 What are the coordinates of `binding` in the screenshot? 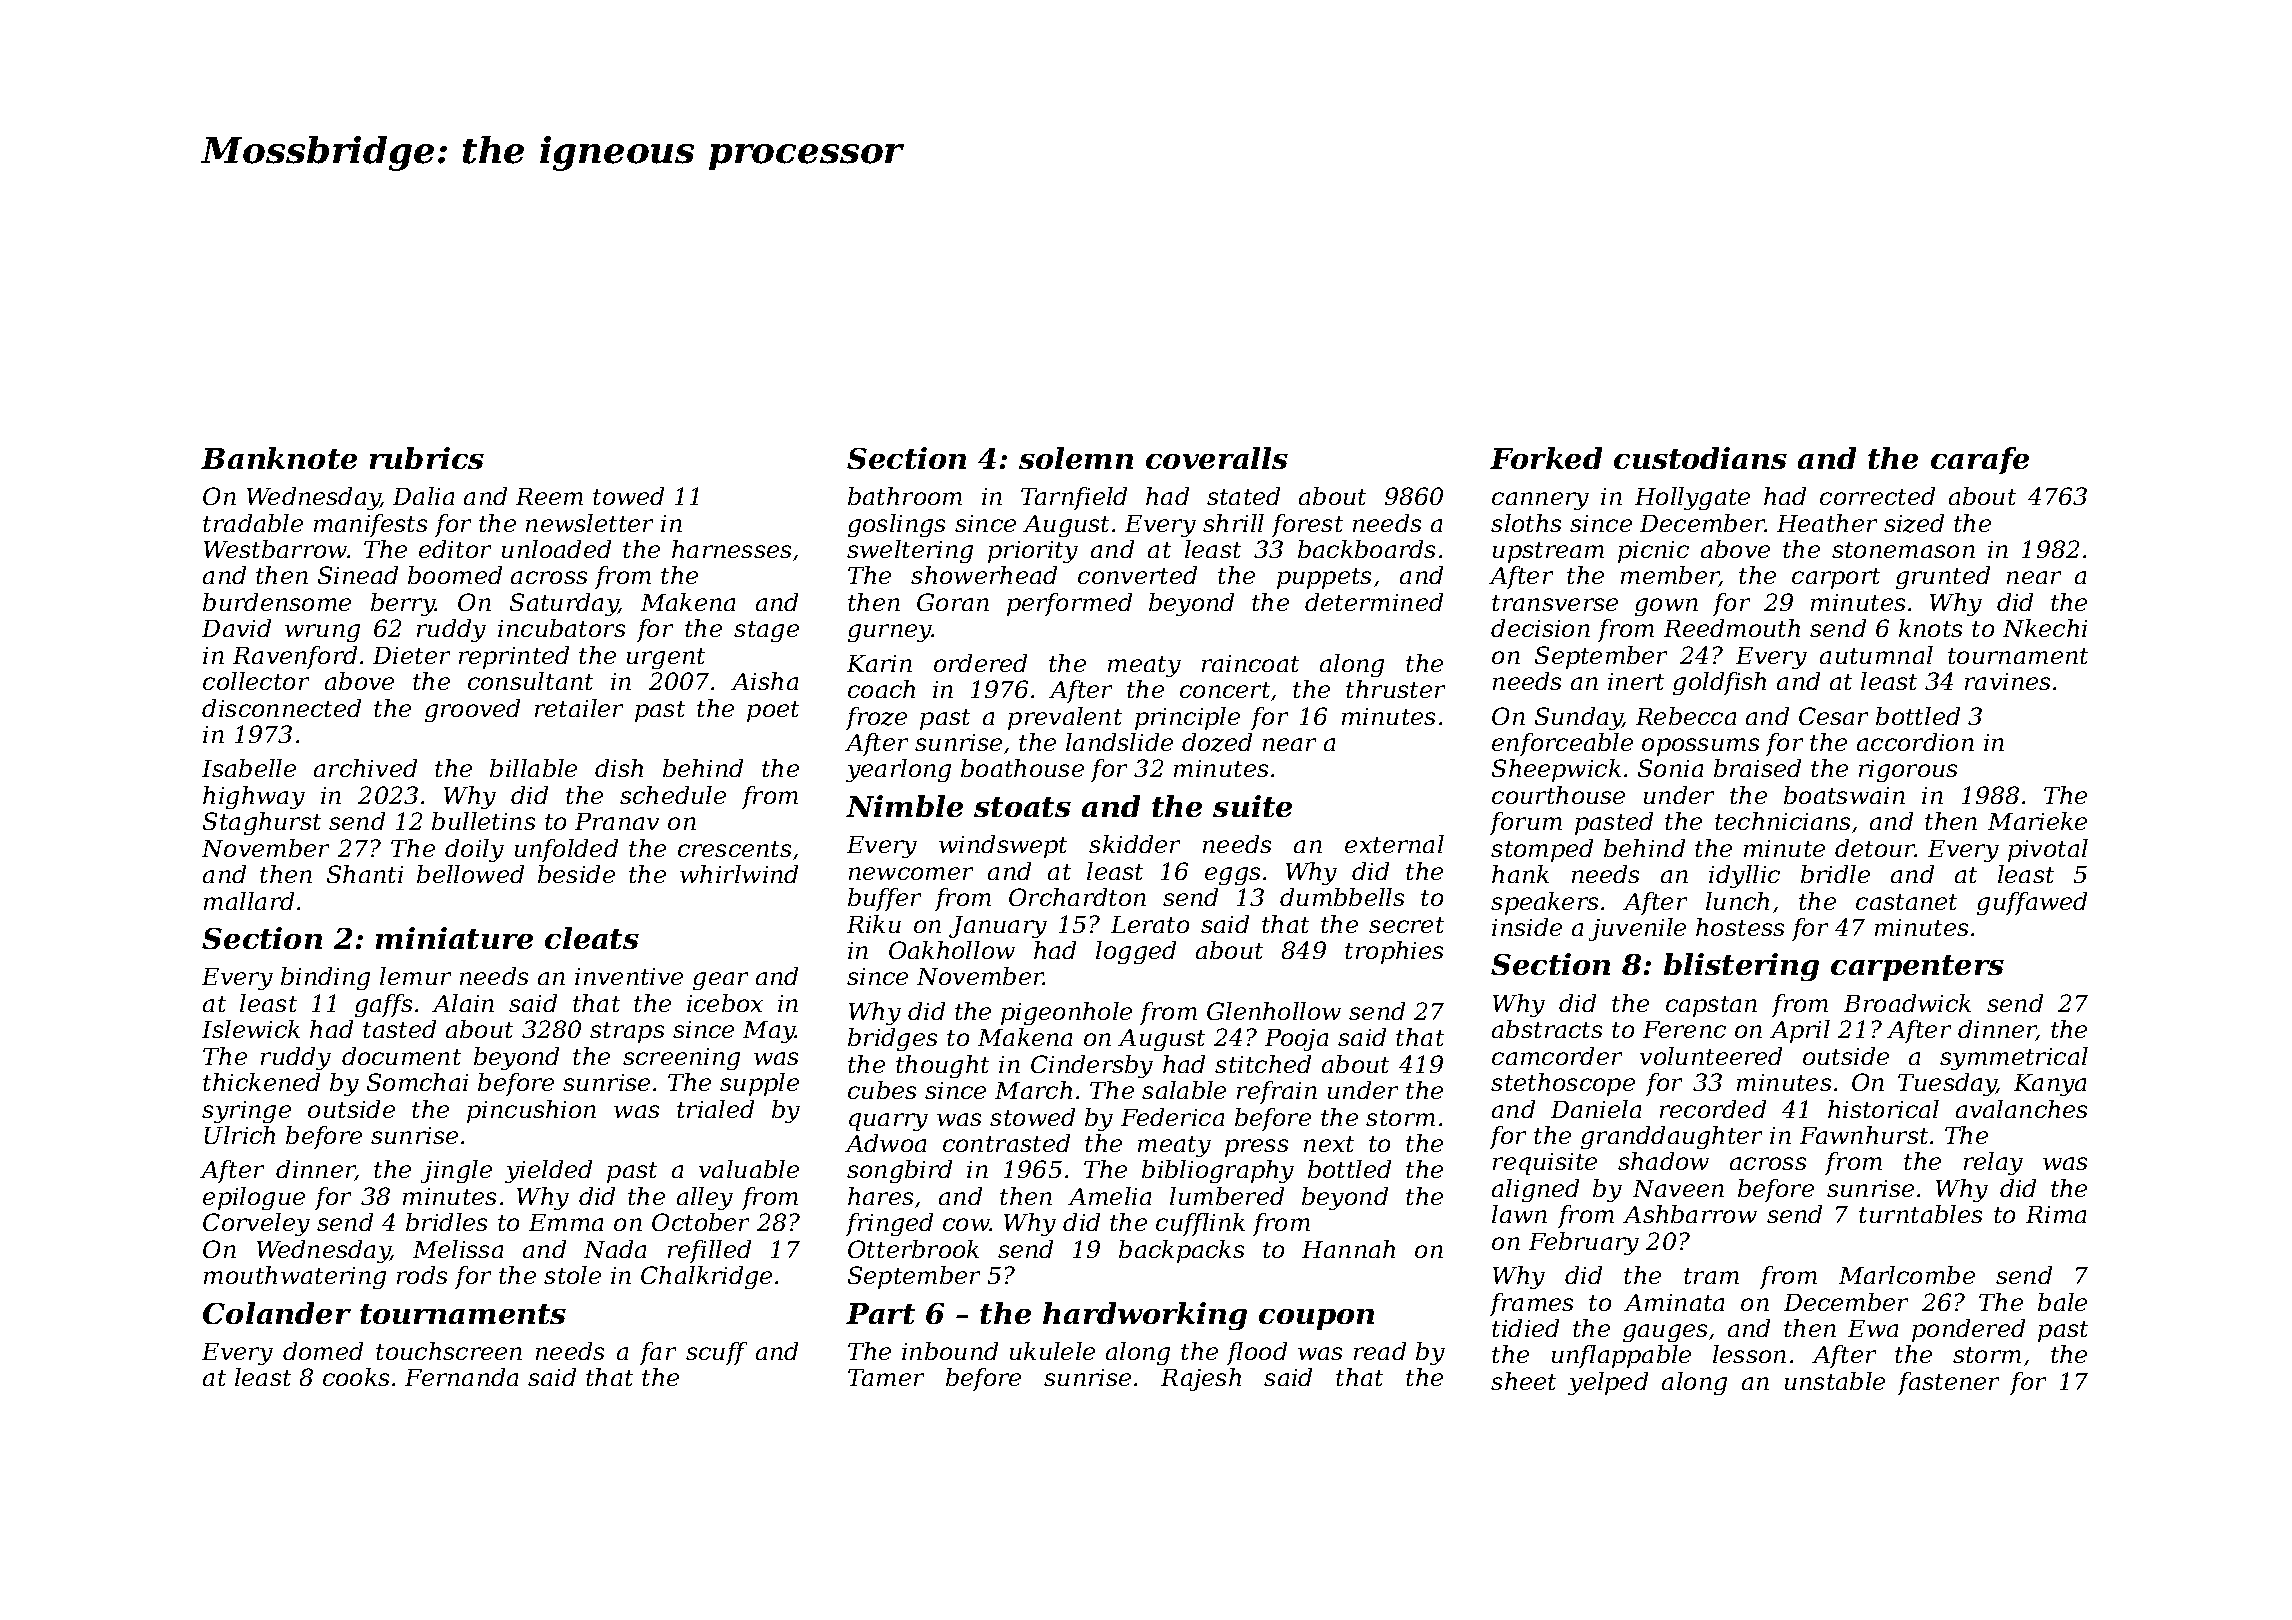 It's located at (325, 978).
